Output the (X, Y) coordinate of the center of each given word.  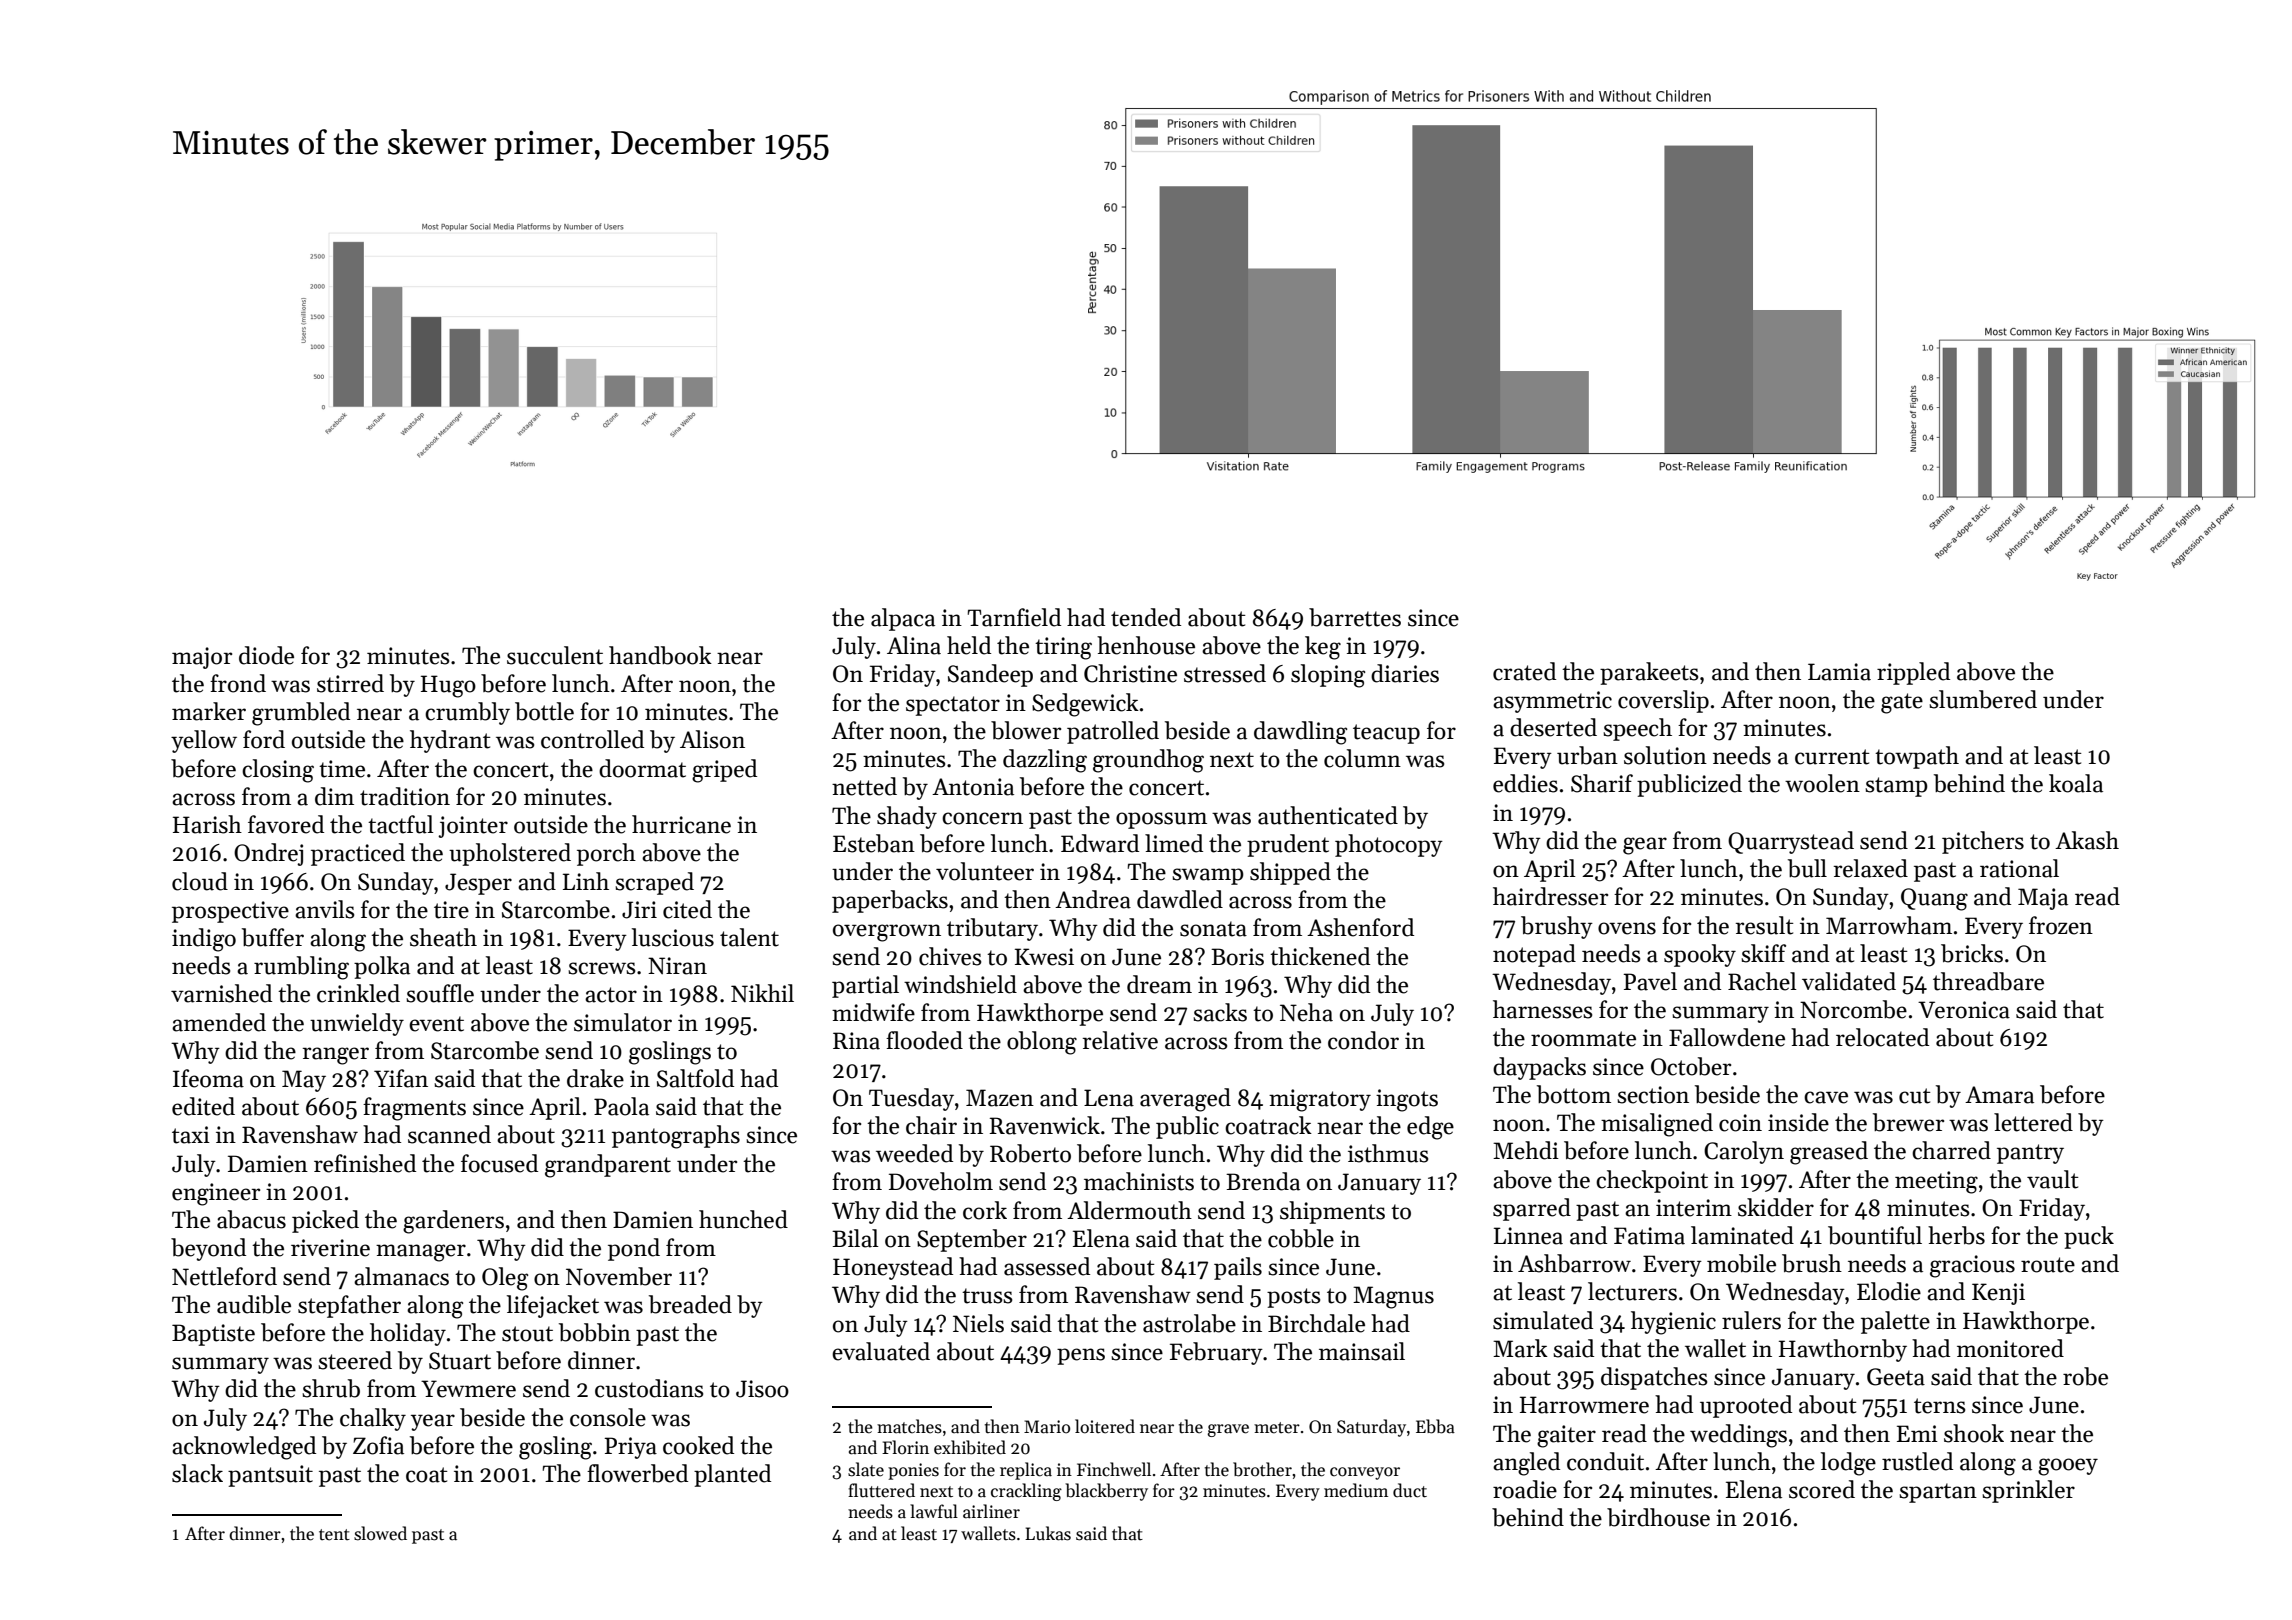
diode (266, 655)
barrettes (1355, 617)
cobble (1301, 1238)
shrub (331, 1388)
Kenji (1998, 1294)
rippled (1913, 673)
